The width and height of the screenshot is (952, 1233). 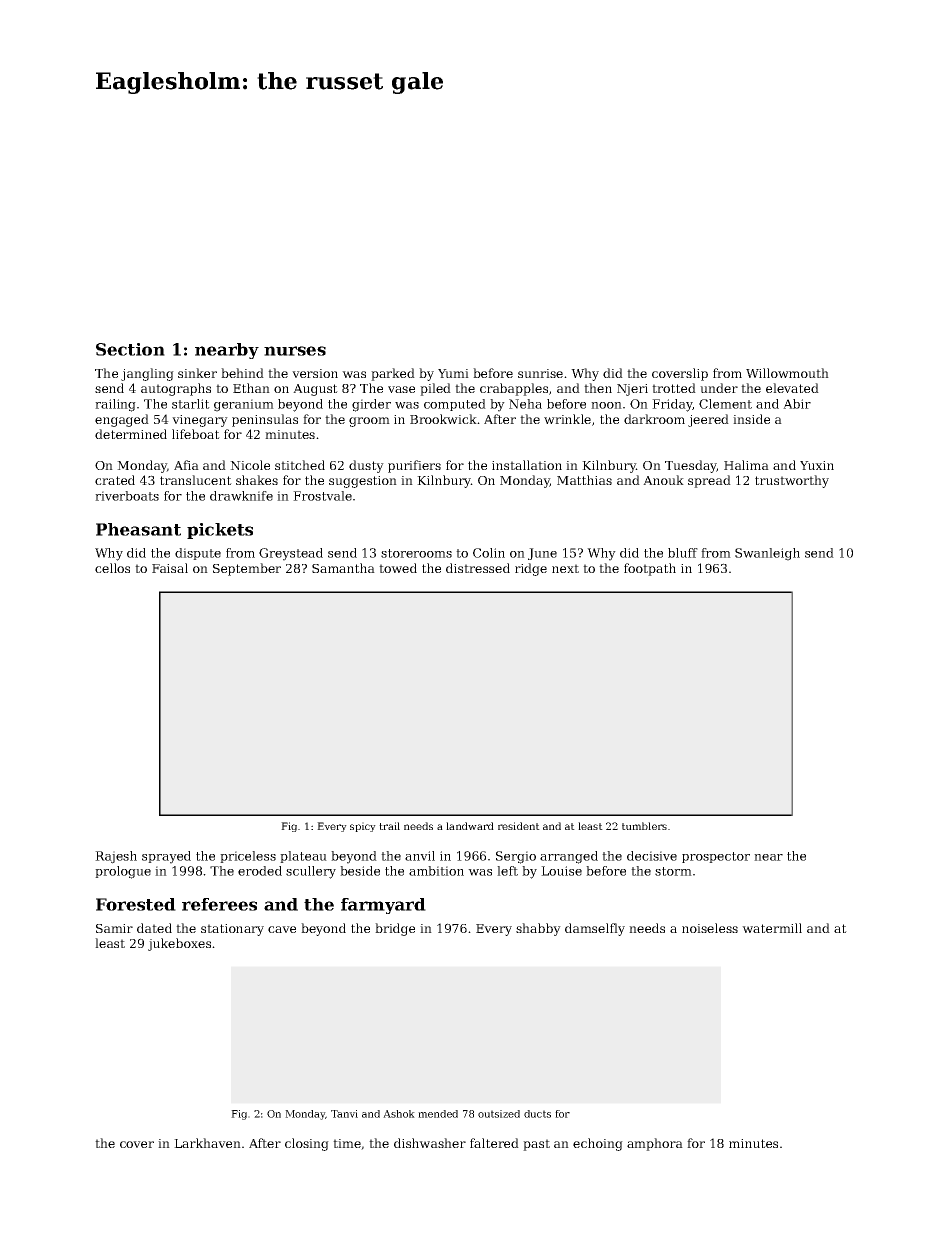 I want to click on tumblers, so click(x=644, y=826).
